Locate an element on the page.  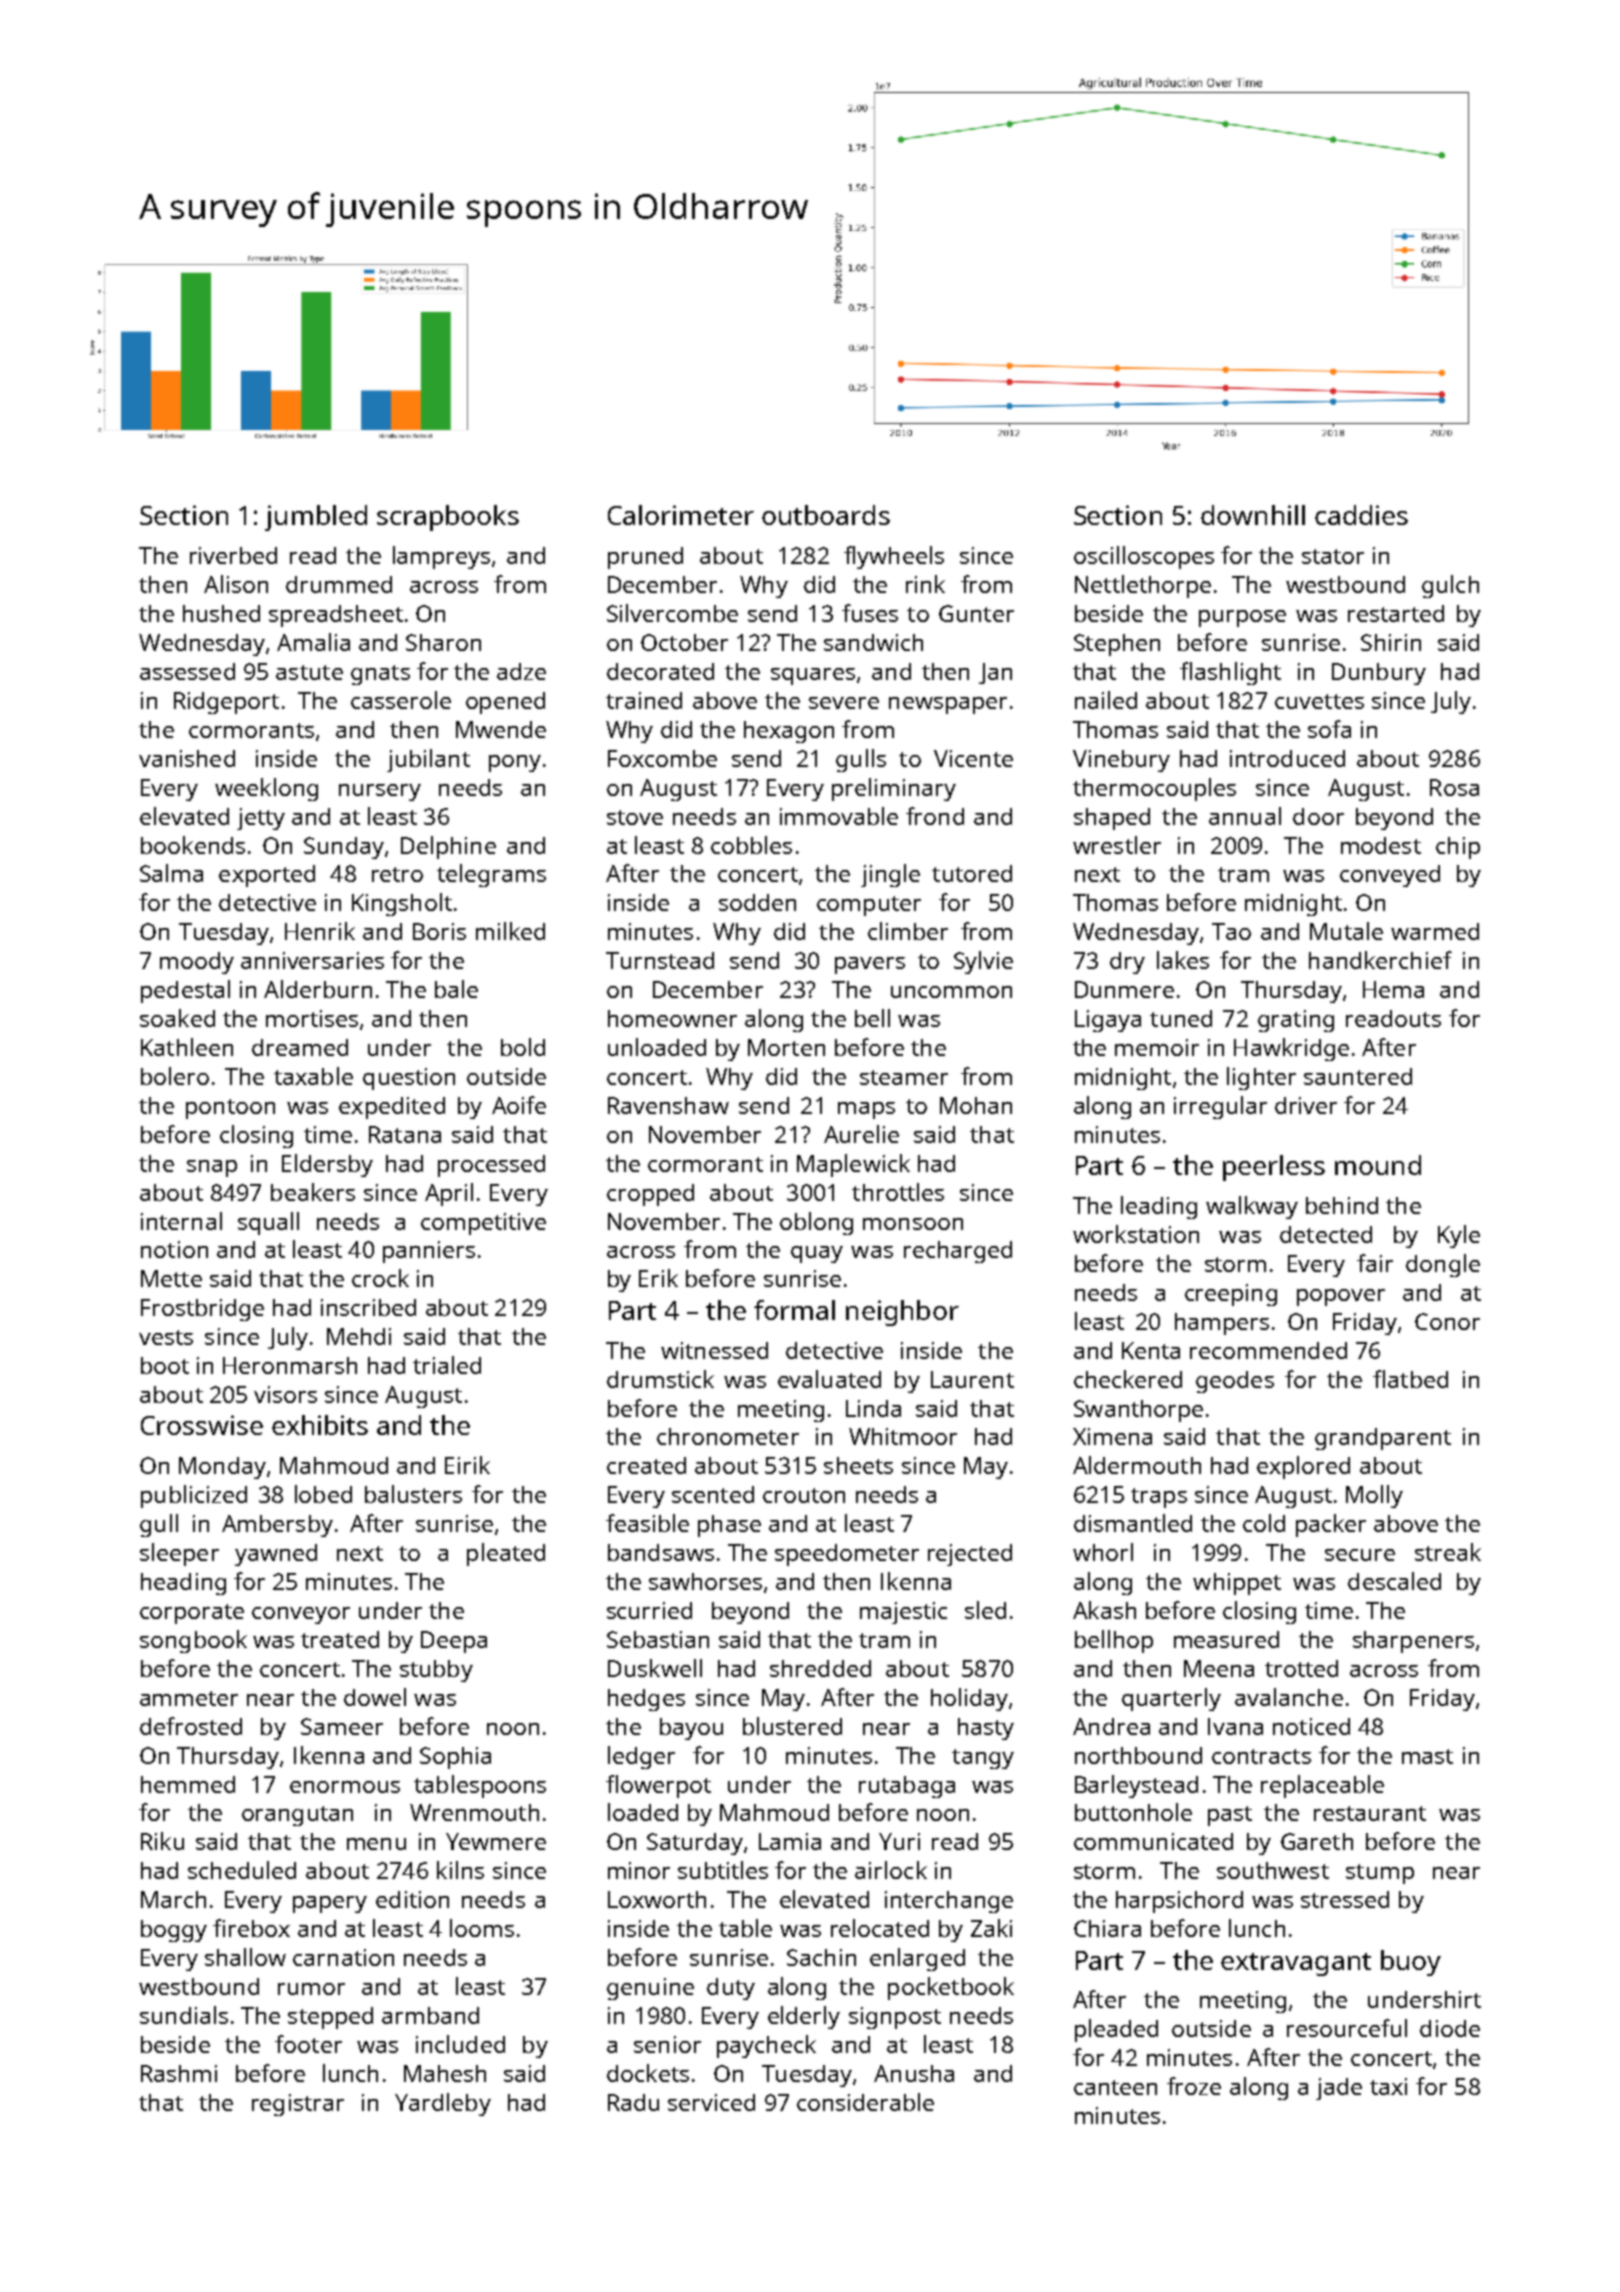
sheets is located at coordinates (858, 1465).
